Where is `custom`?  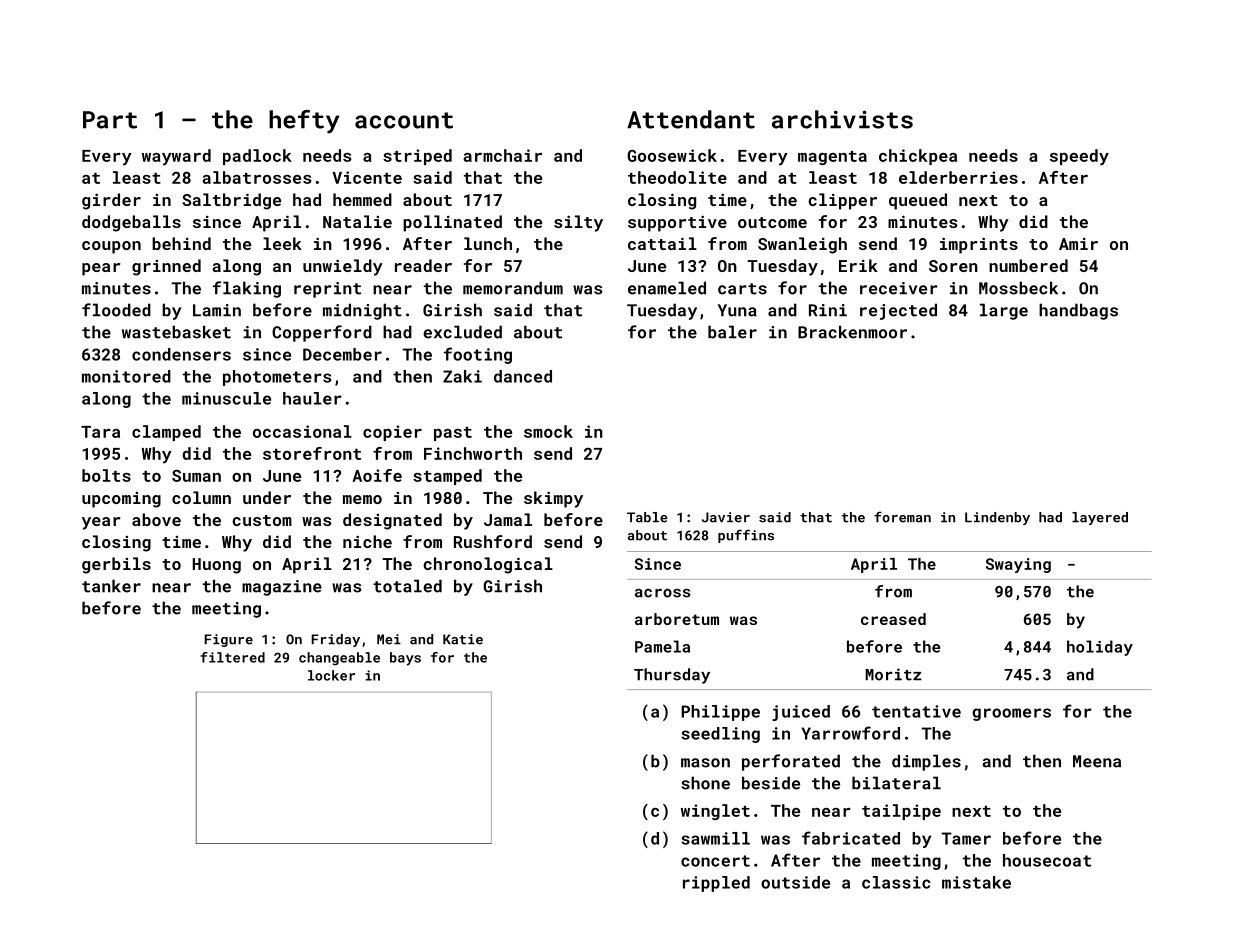
custom is located at coordinates (262, 520).
